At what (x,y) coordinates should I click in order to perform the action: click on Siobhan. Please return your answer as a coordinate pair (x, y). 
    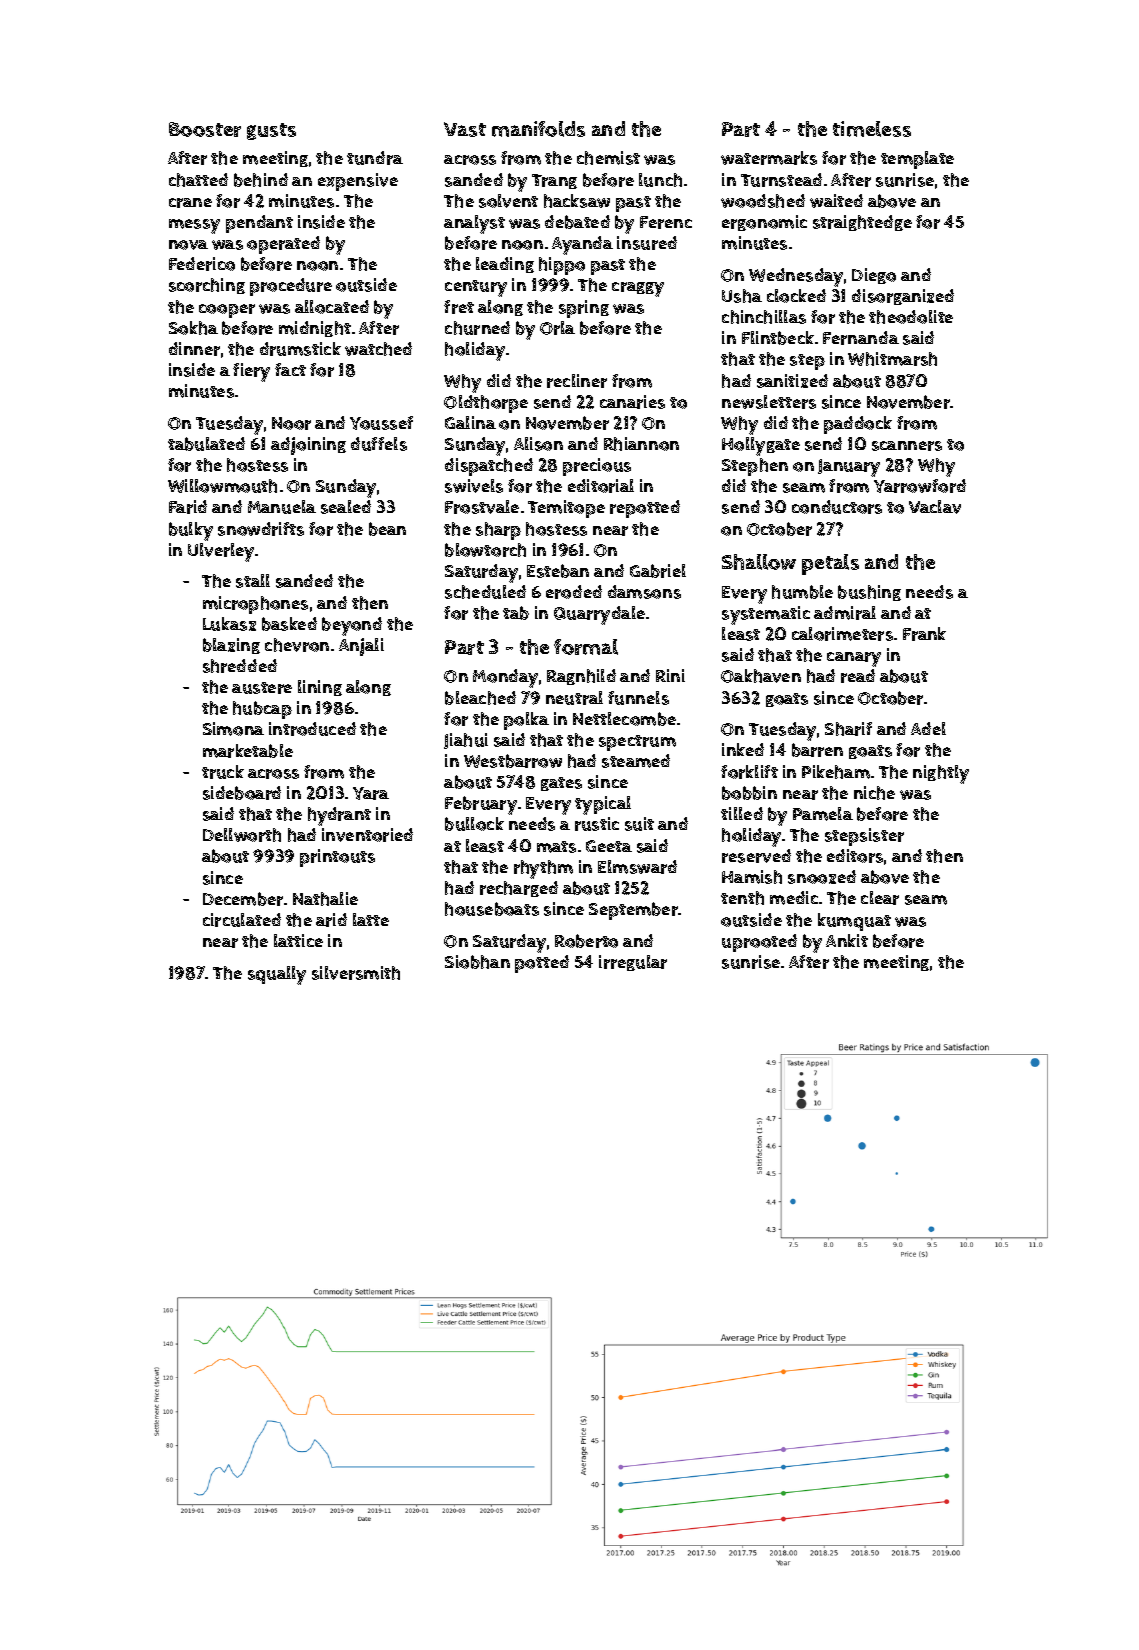
    Looking at the image, I should click on (477, 962).
